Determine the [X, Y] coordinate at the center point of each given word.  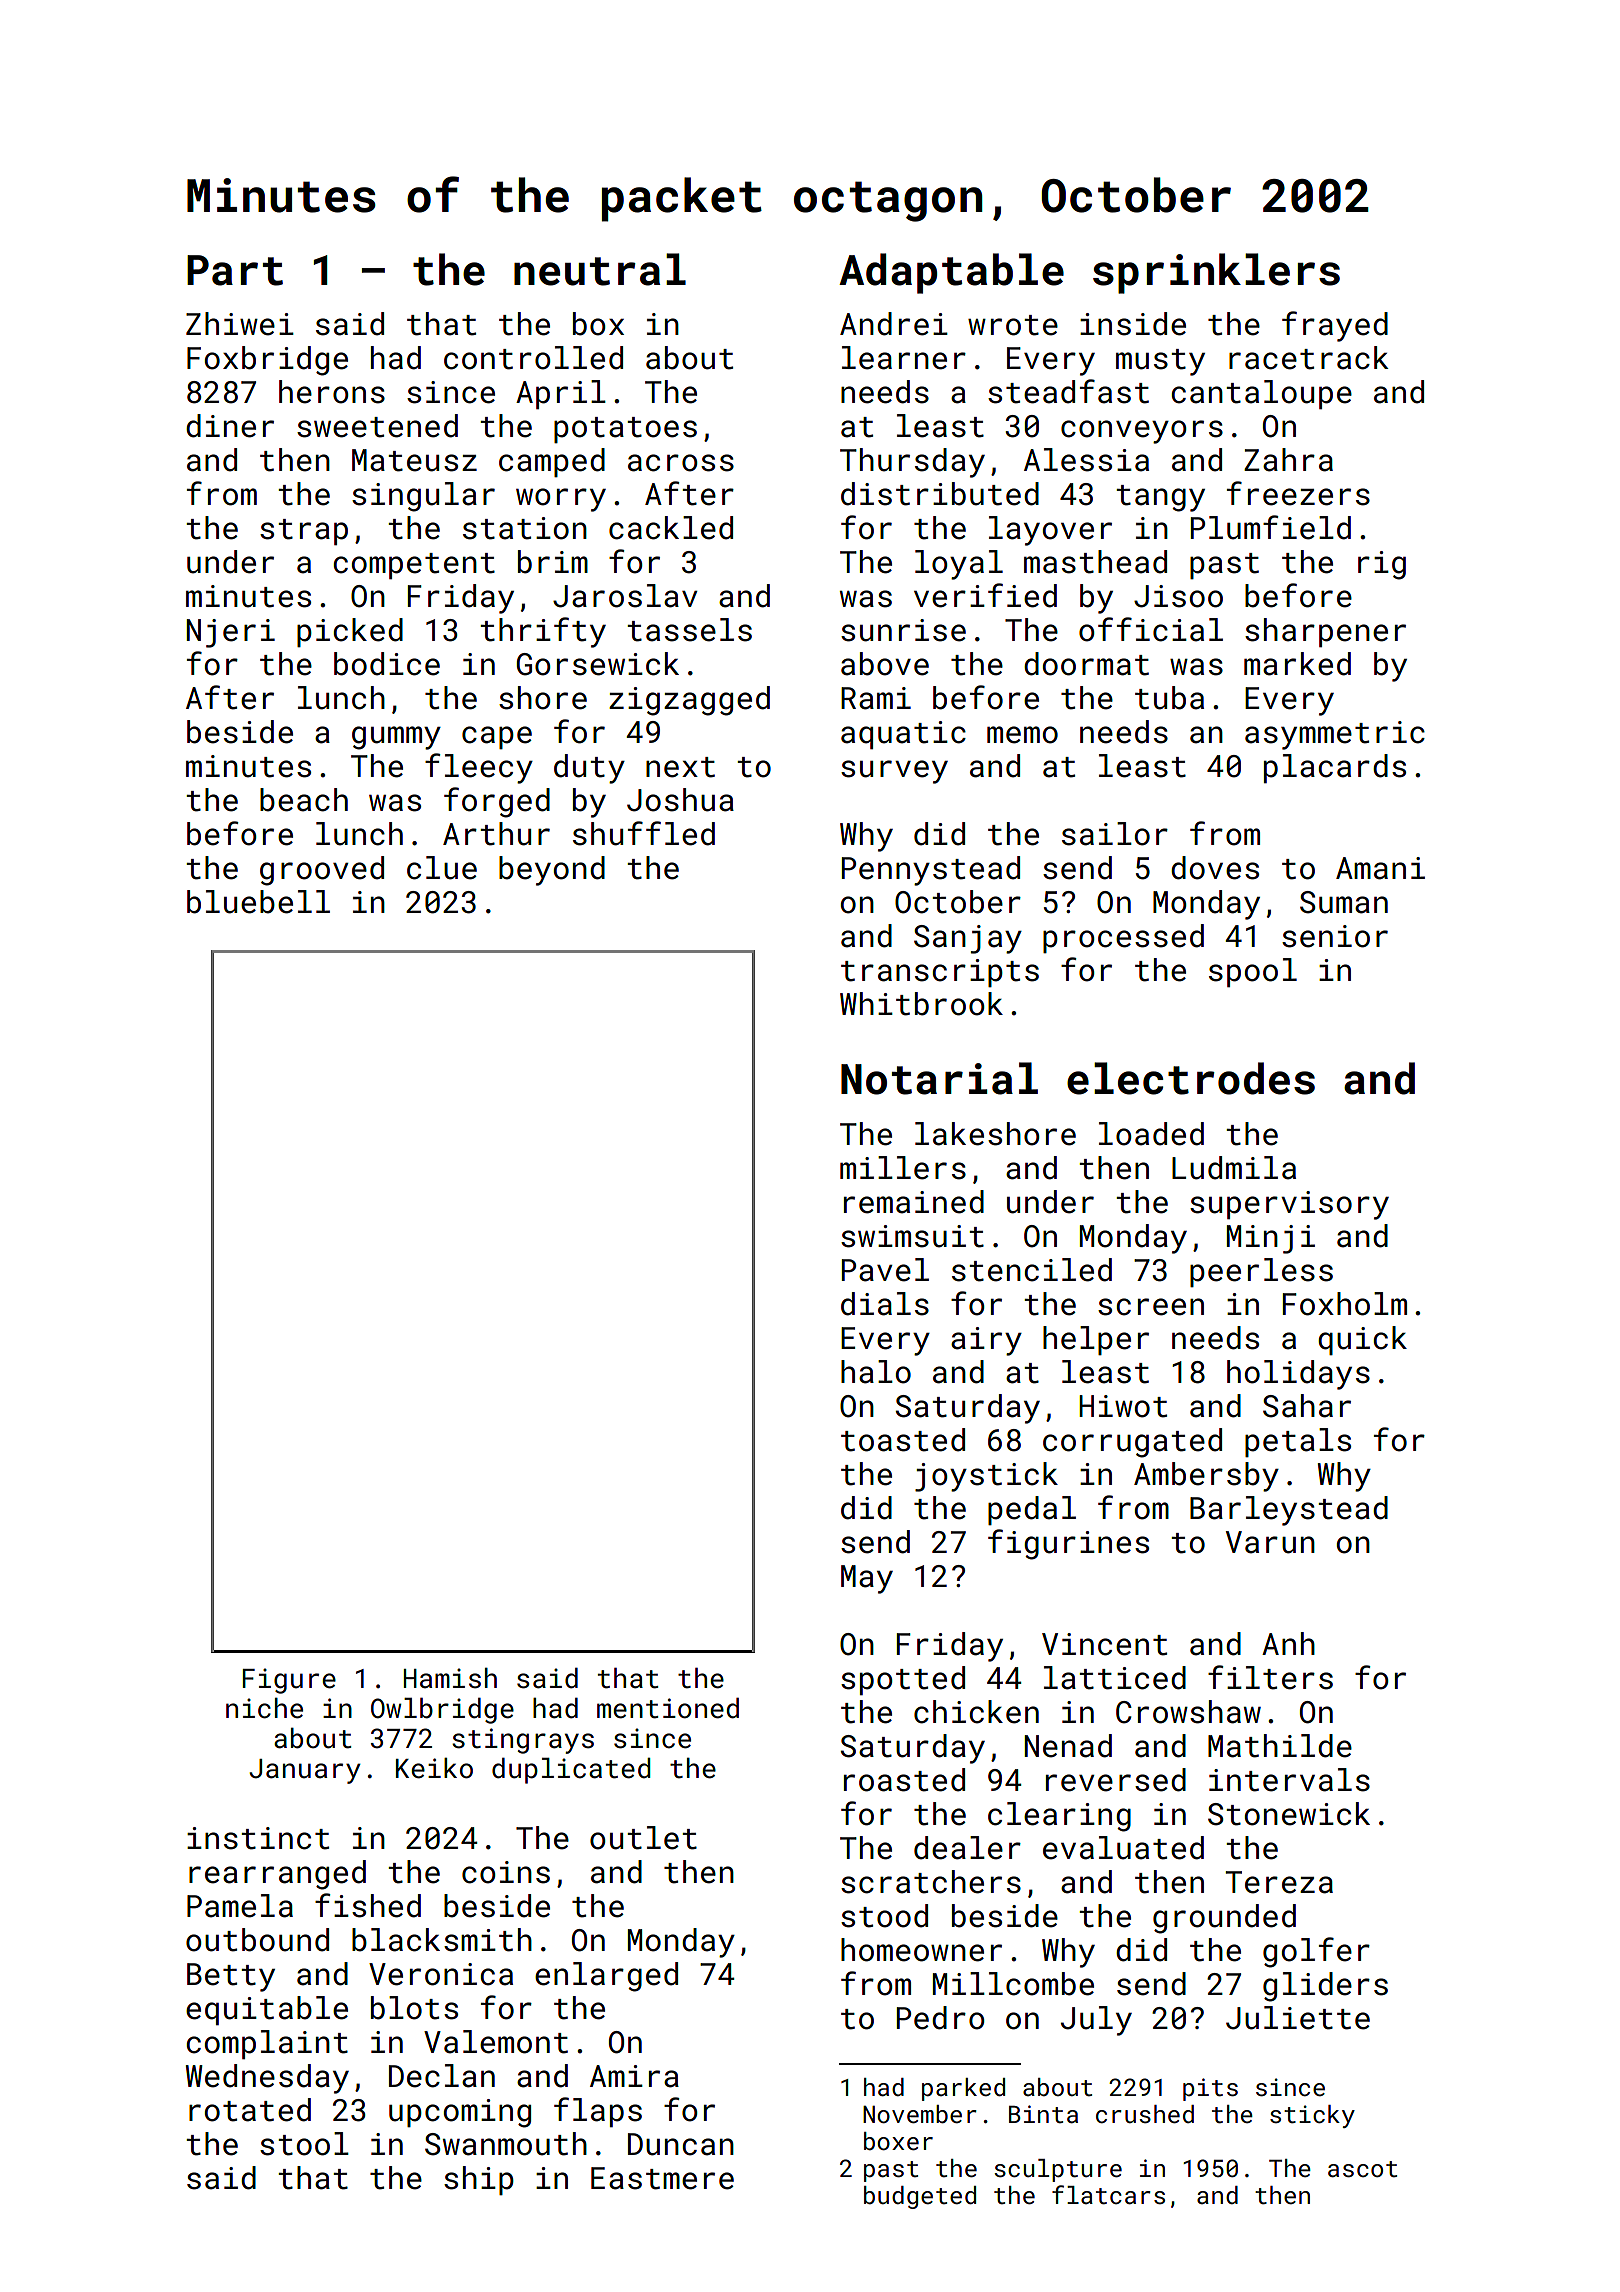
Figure [289, 1681]
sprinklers [1216, 273]
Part [235, 270]
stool [304, 2144]
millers [903, 1168]
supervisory [1289, 1205]
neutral [600, 269]
